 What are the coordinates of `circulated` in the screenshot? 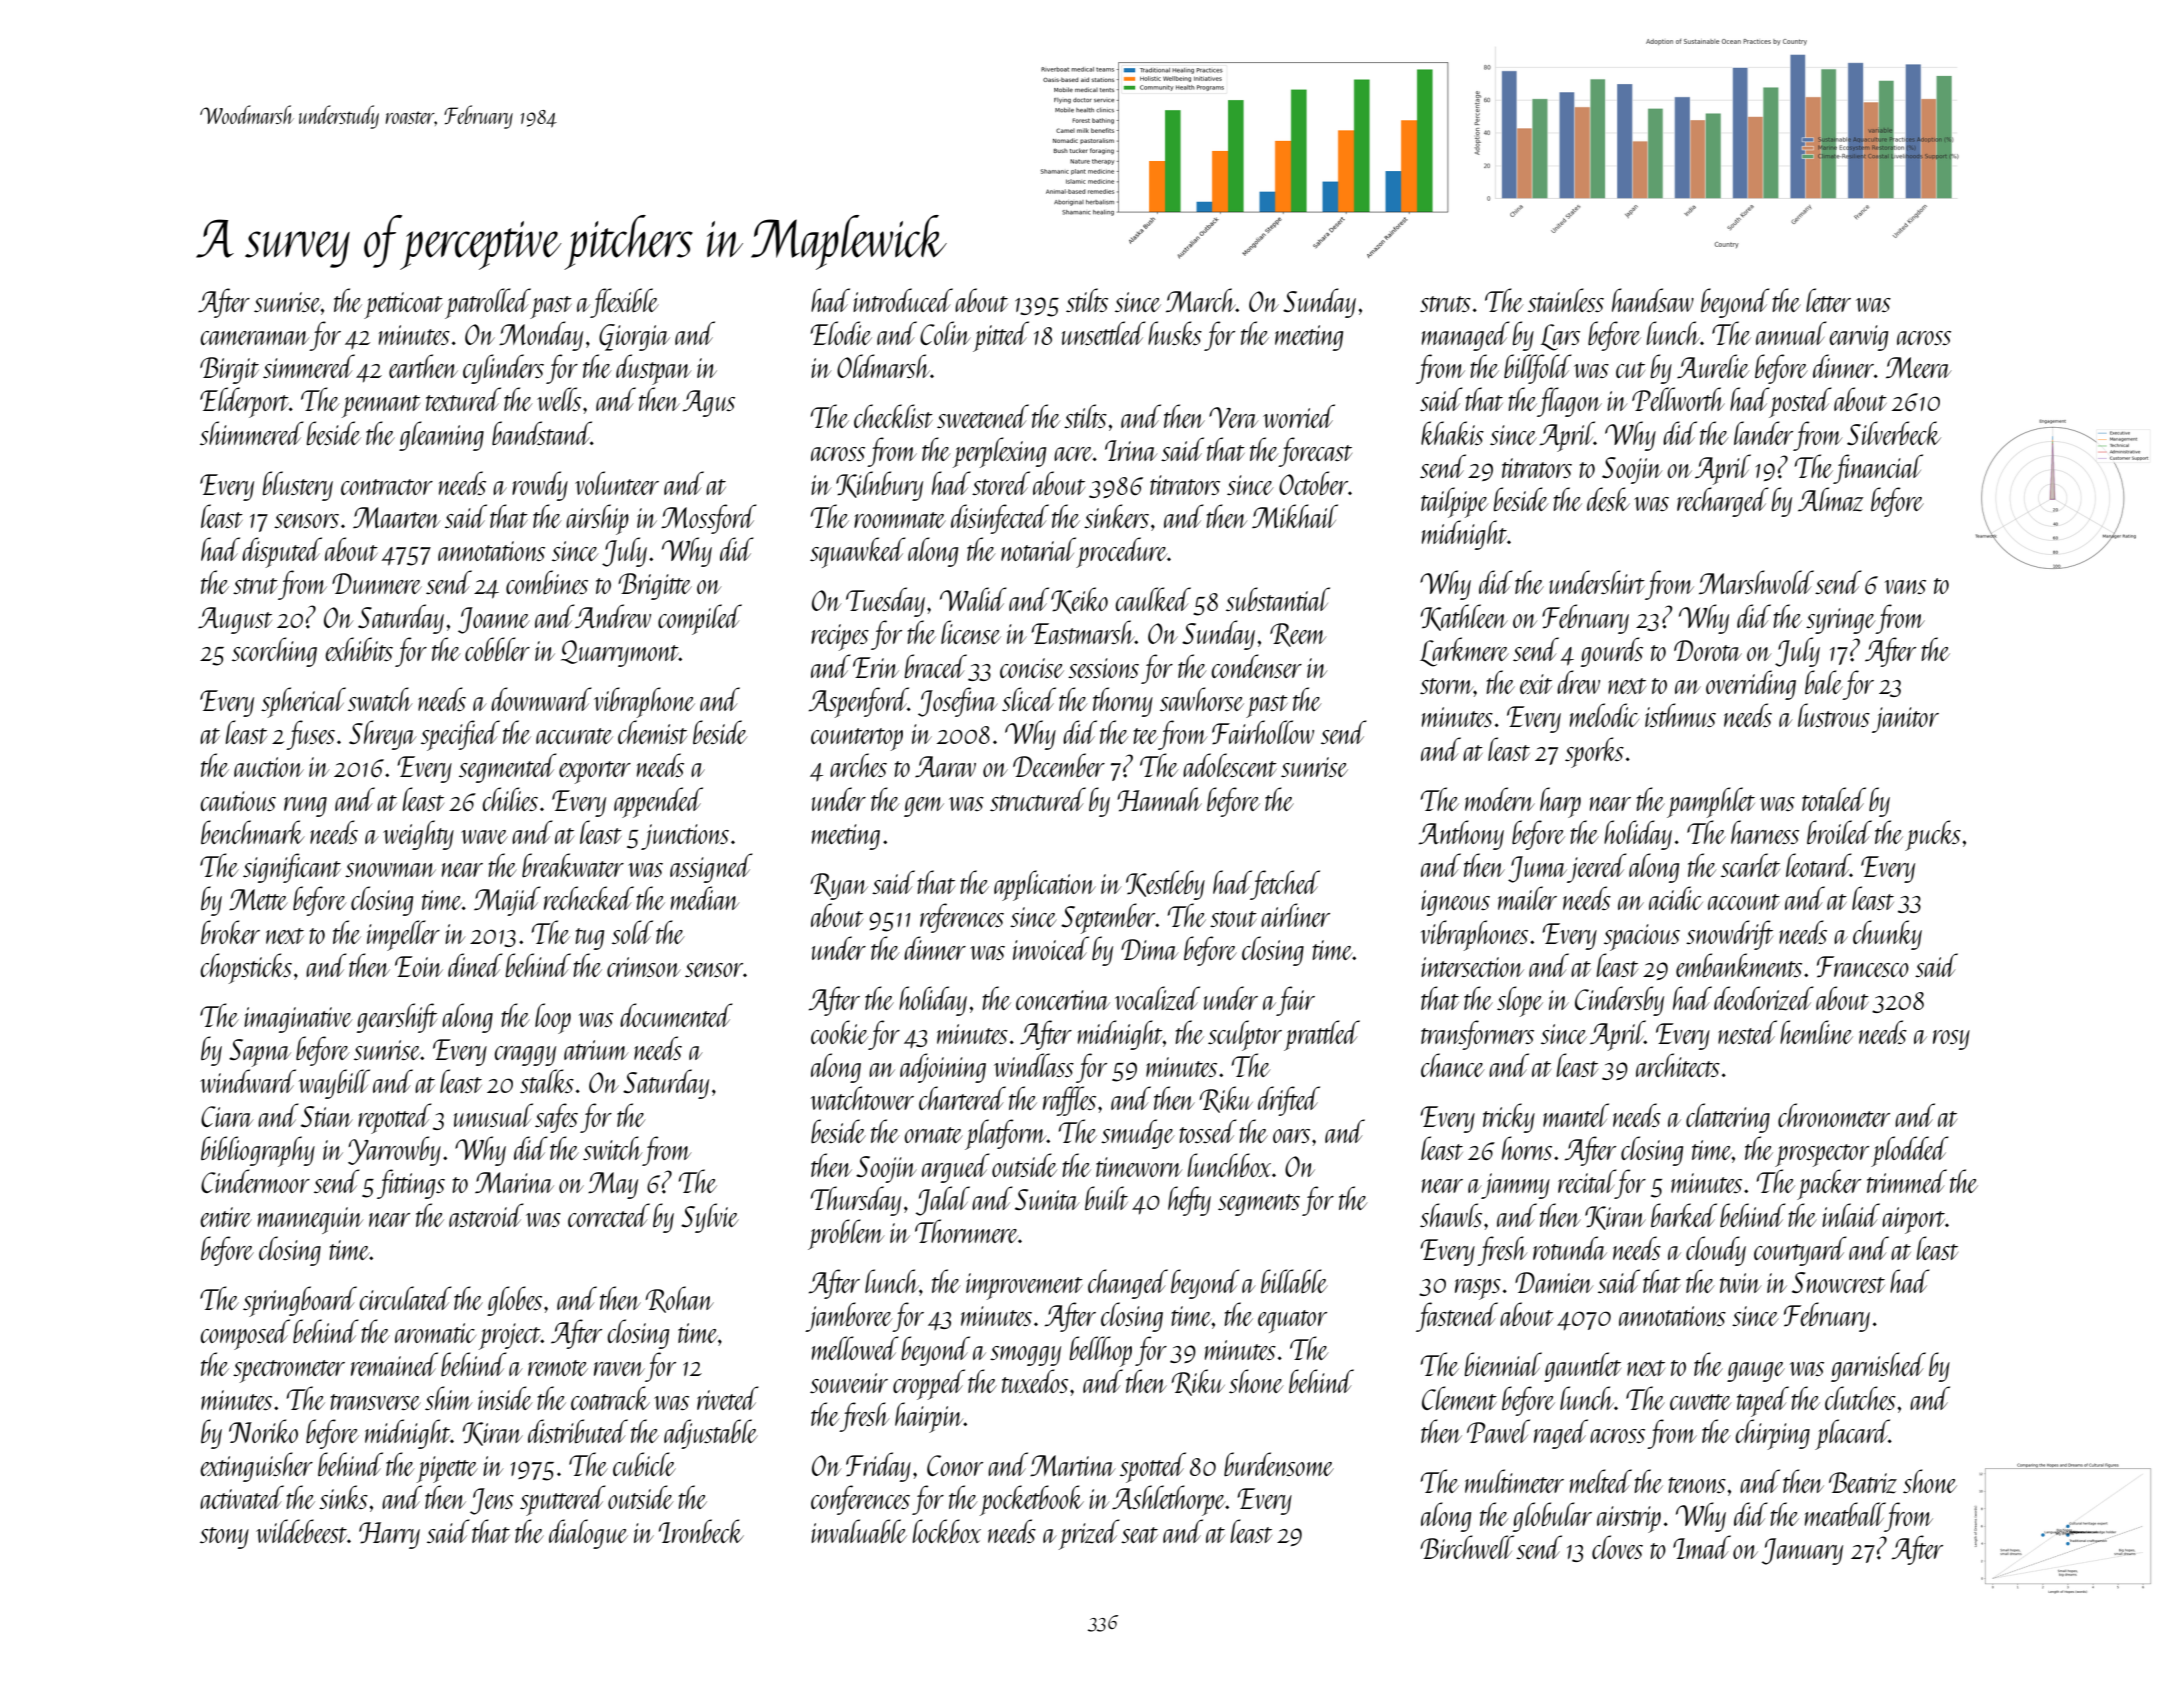 It's located at (406, 1298).
